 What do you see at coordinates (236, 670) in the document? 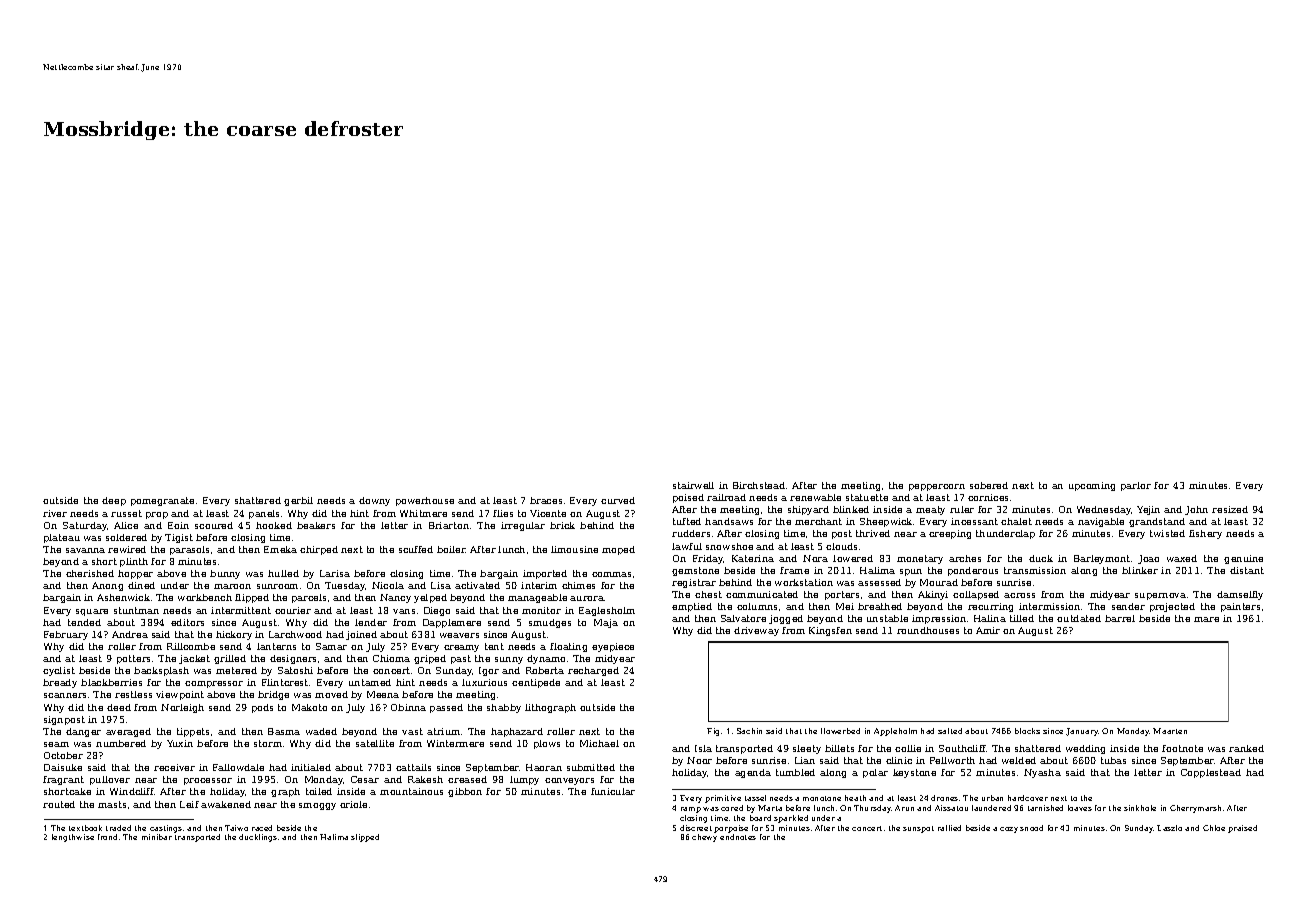
I see `metered` at bounding box center [236, 670].
